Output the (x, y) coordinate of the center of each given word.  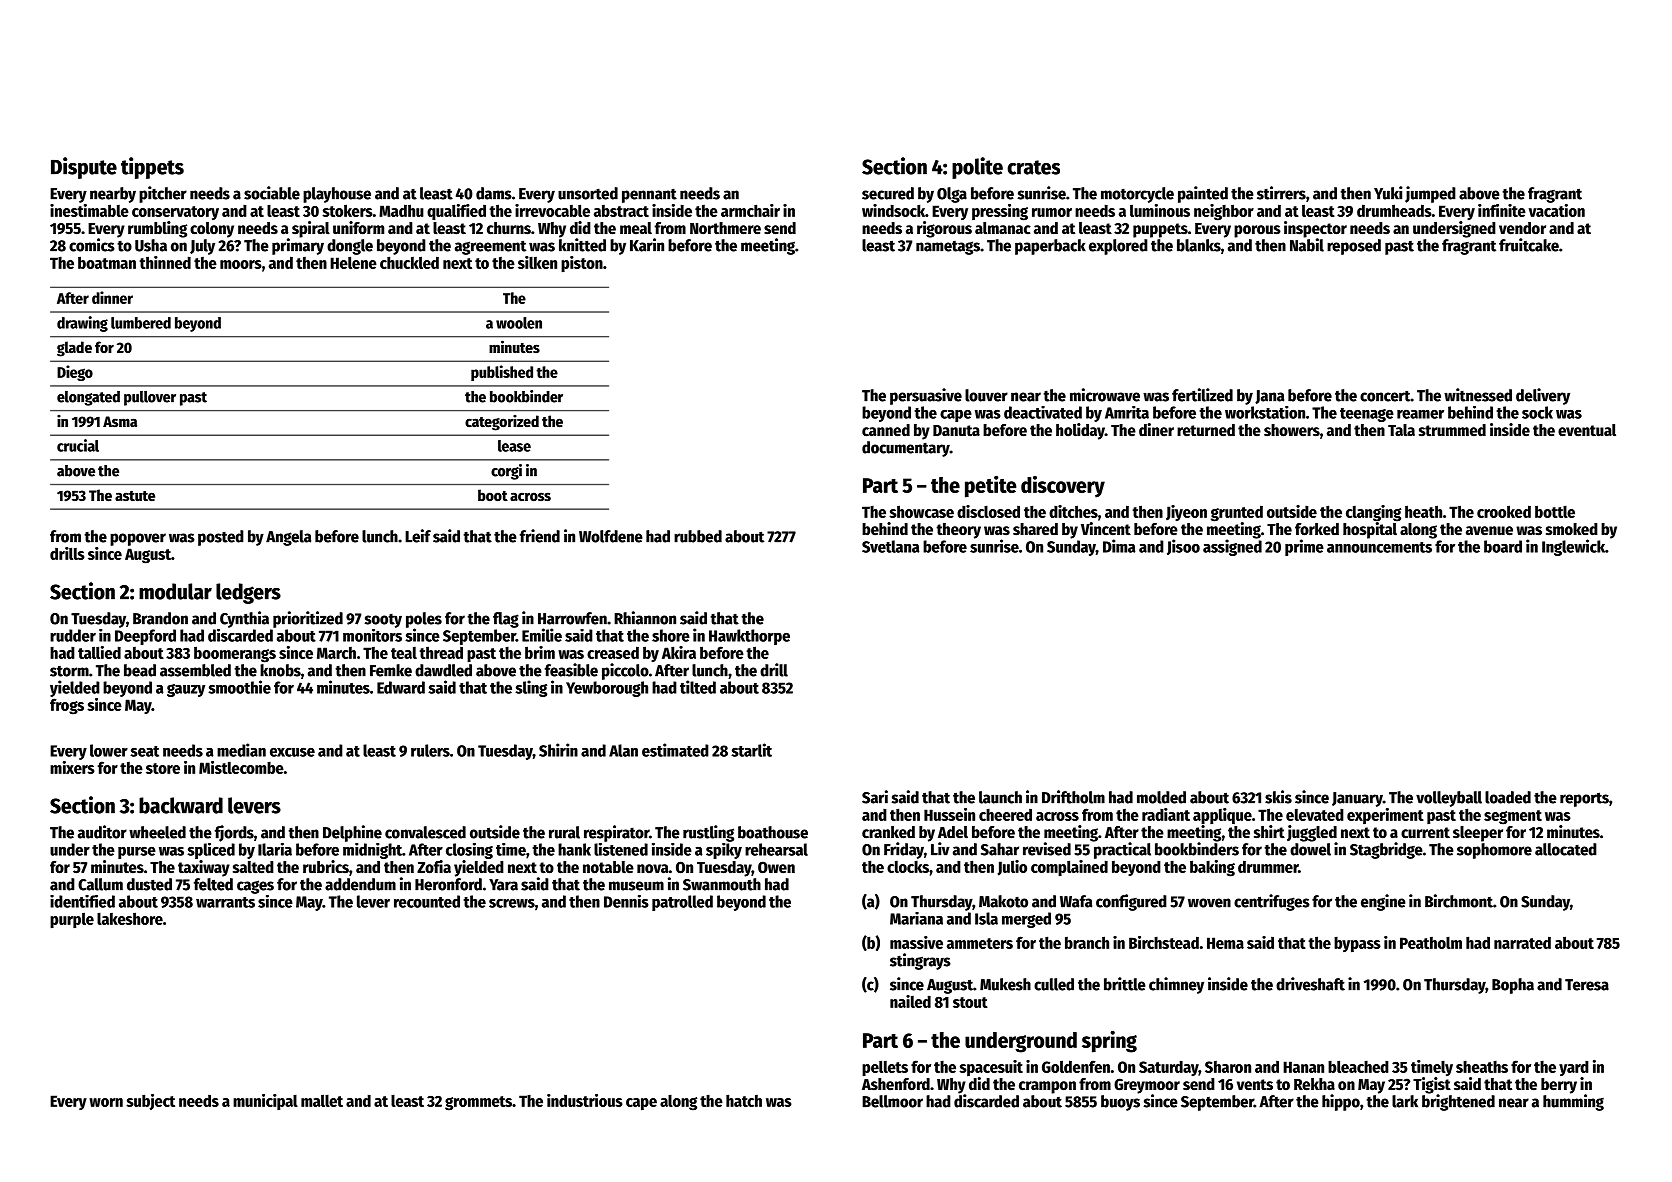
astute (135, 496)
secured (888, 193)
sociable (272, 193)
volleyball (1449, 799)
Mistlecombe (241, 767)
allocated (1566, 849)
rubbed (698, 536)
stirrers (1281, 193)
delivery (1543, 396)
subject (150, 1102)
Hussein (949, 814)
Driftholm (1073, 797)
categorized (502, 423)
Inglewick (1573, 547)
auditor (102, 832)
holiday (1080, 431)
